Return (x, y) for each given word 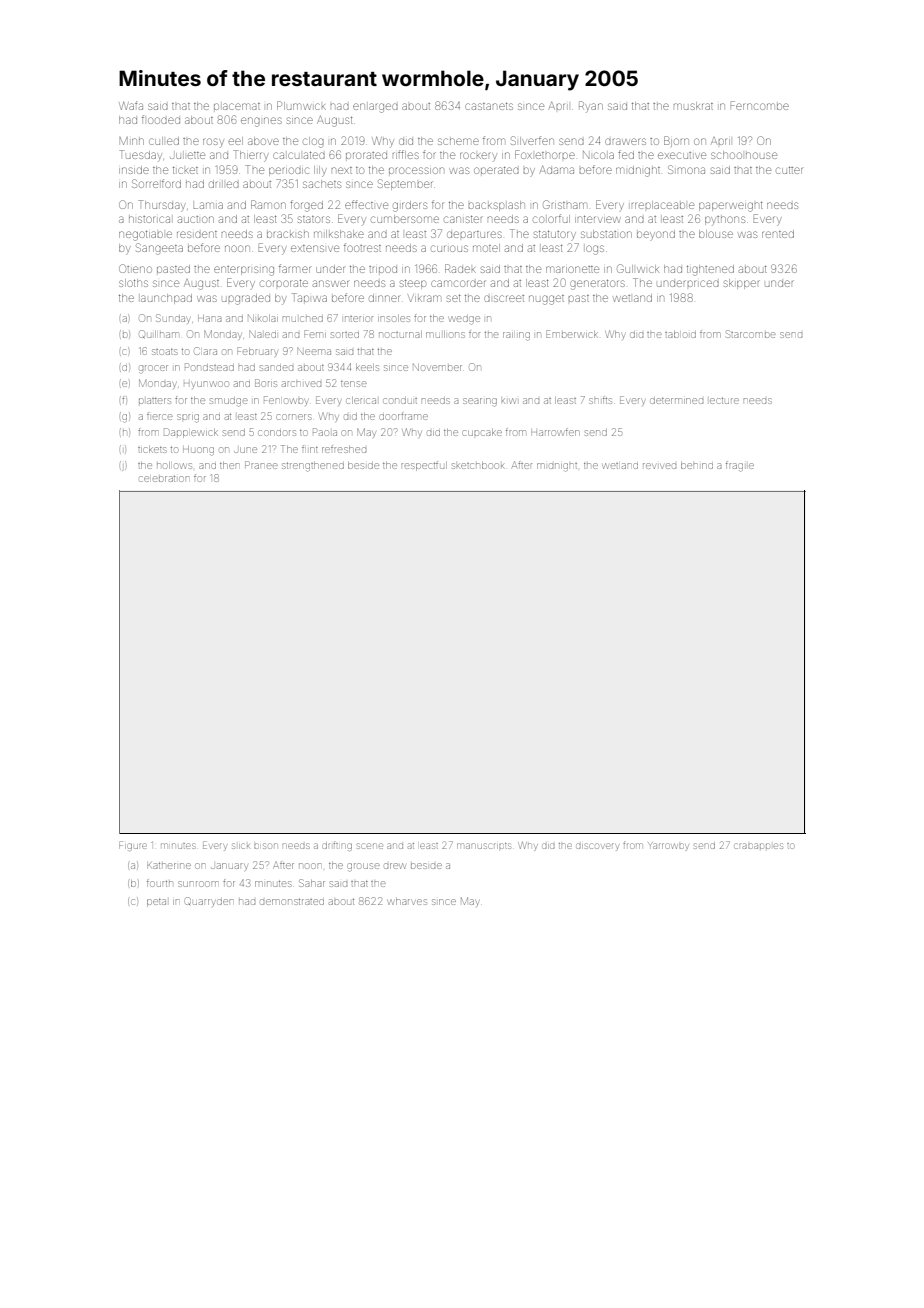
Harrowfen (555, 433)
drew (394, 866)
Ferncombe (759, 105)
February (257, 352)
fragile (740, 467)
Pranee (261, 465)
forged (306, 206)
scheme (458, 141)
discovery (597, 847)
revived (659, 466)
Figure (133, 845)
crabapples (759, 846)
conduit (400, 401)
